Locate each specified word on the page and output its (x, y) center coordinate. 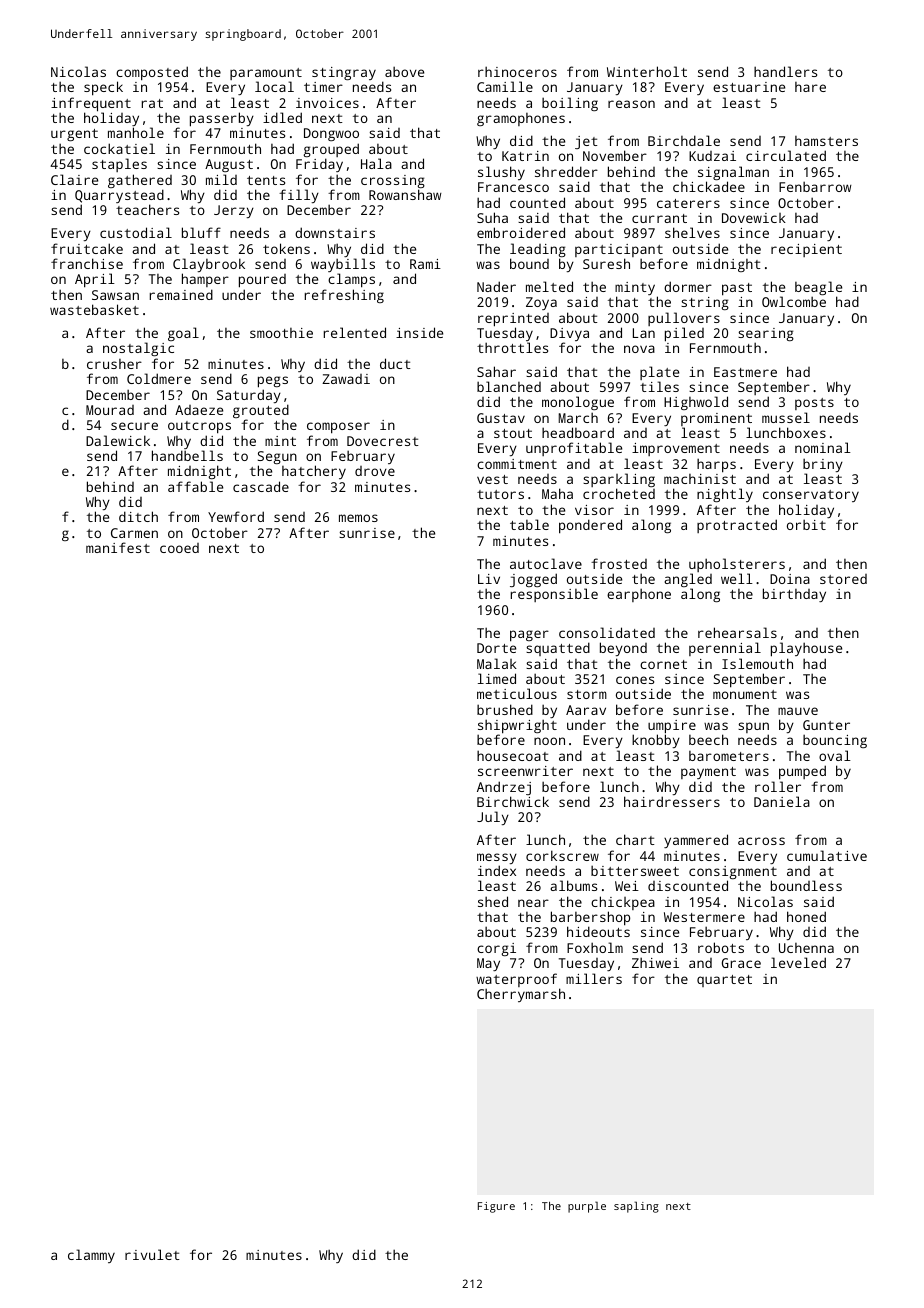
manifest (118, 547)
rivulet (152, 1254)
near (533, 903)
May (488, 964)
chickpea (623, 903)
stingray (344, 73)
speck (103, 88)
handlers (785, 71)
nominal (823, 447)
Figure (496, 1207)
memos (358, 518)
